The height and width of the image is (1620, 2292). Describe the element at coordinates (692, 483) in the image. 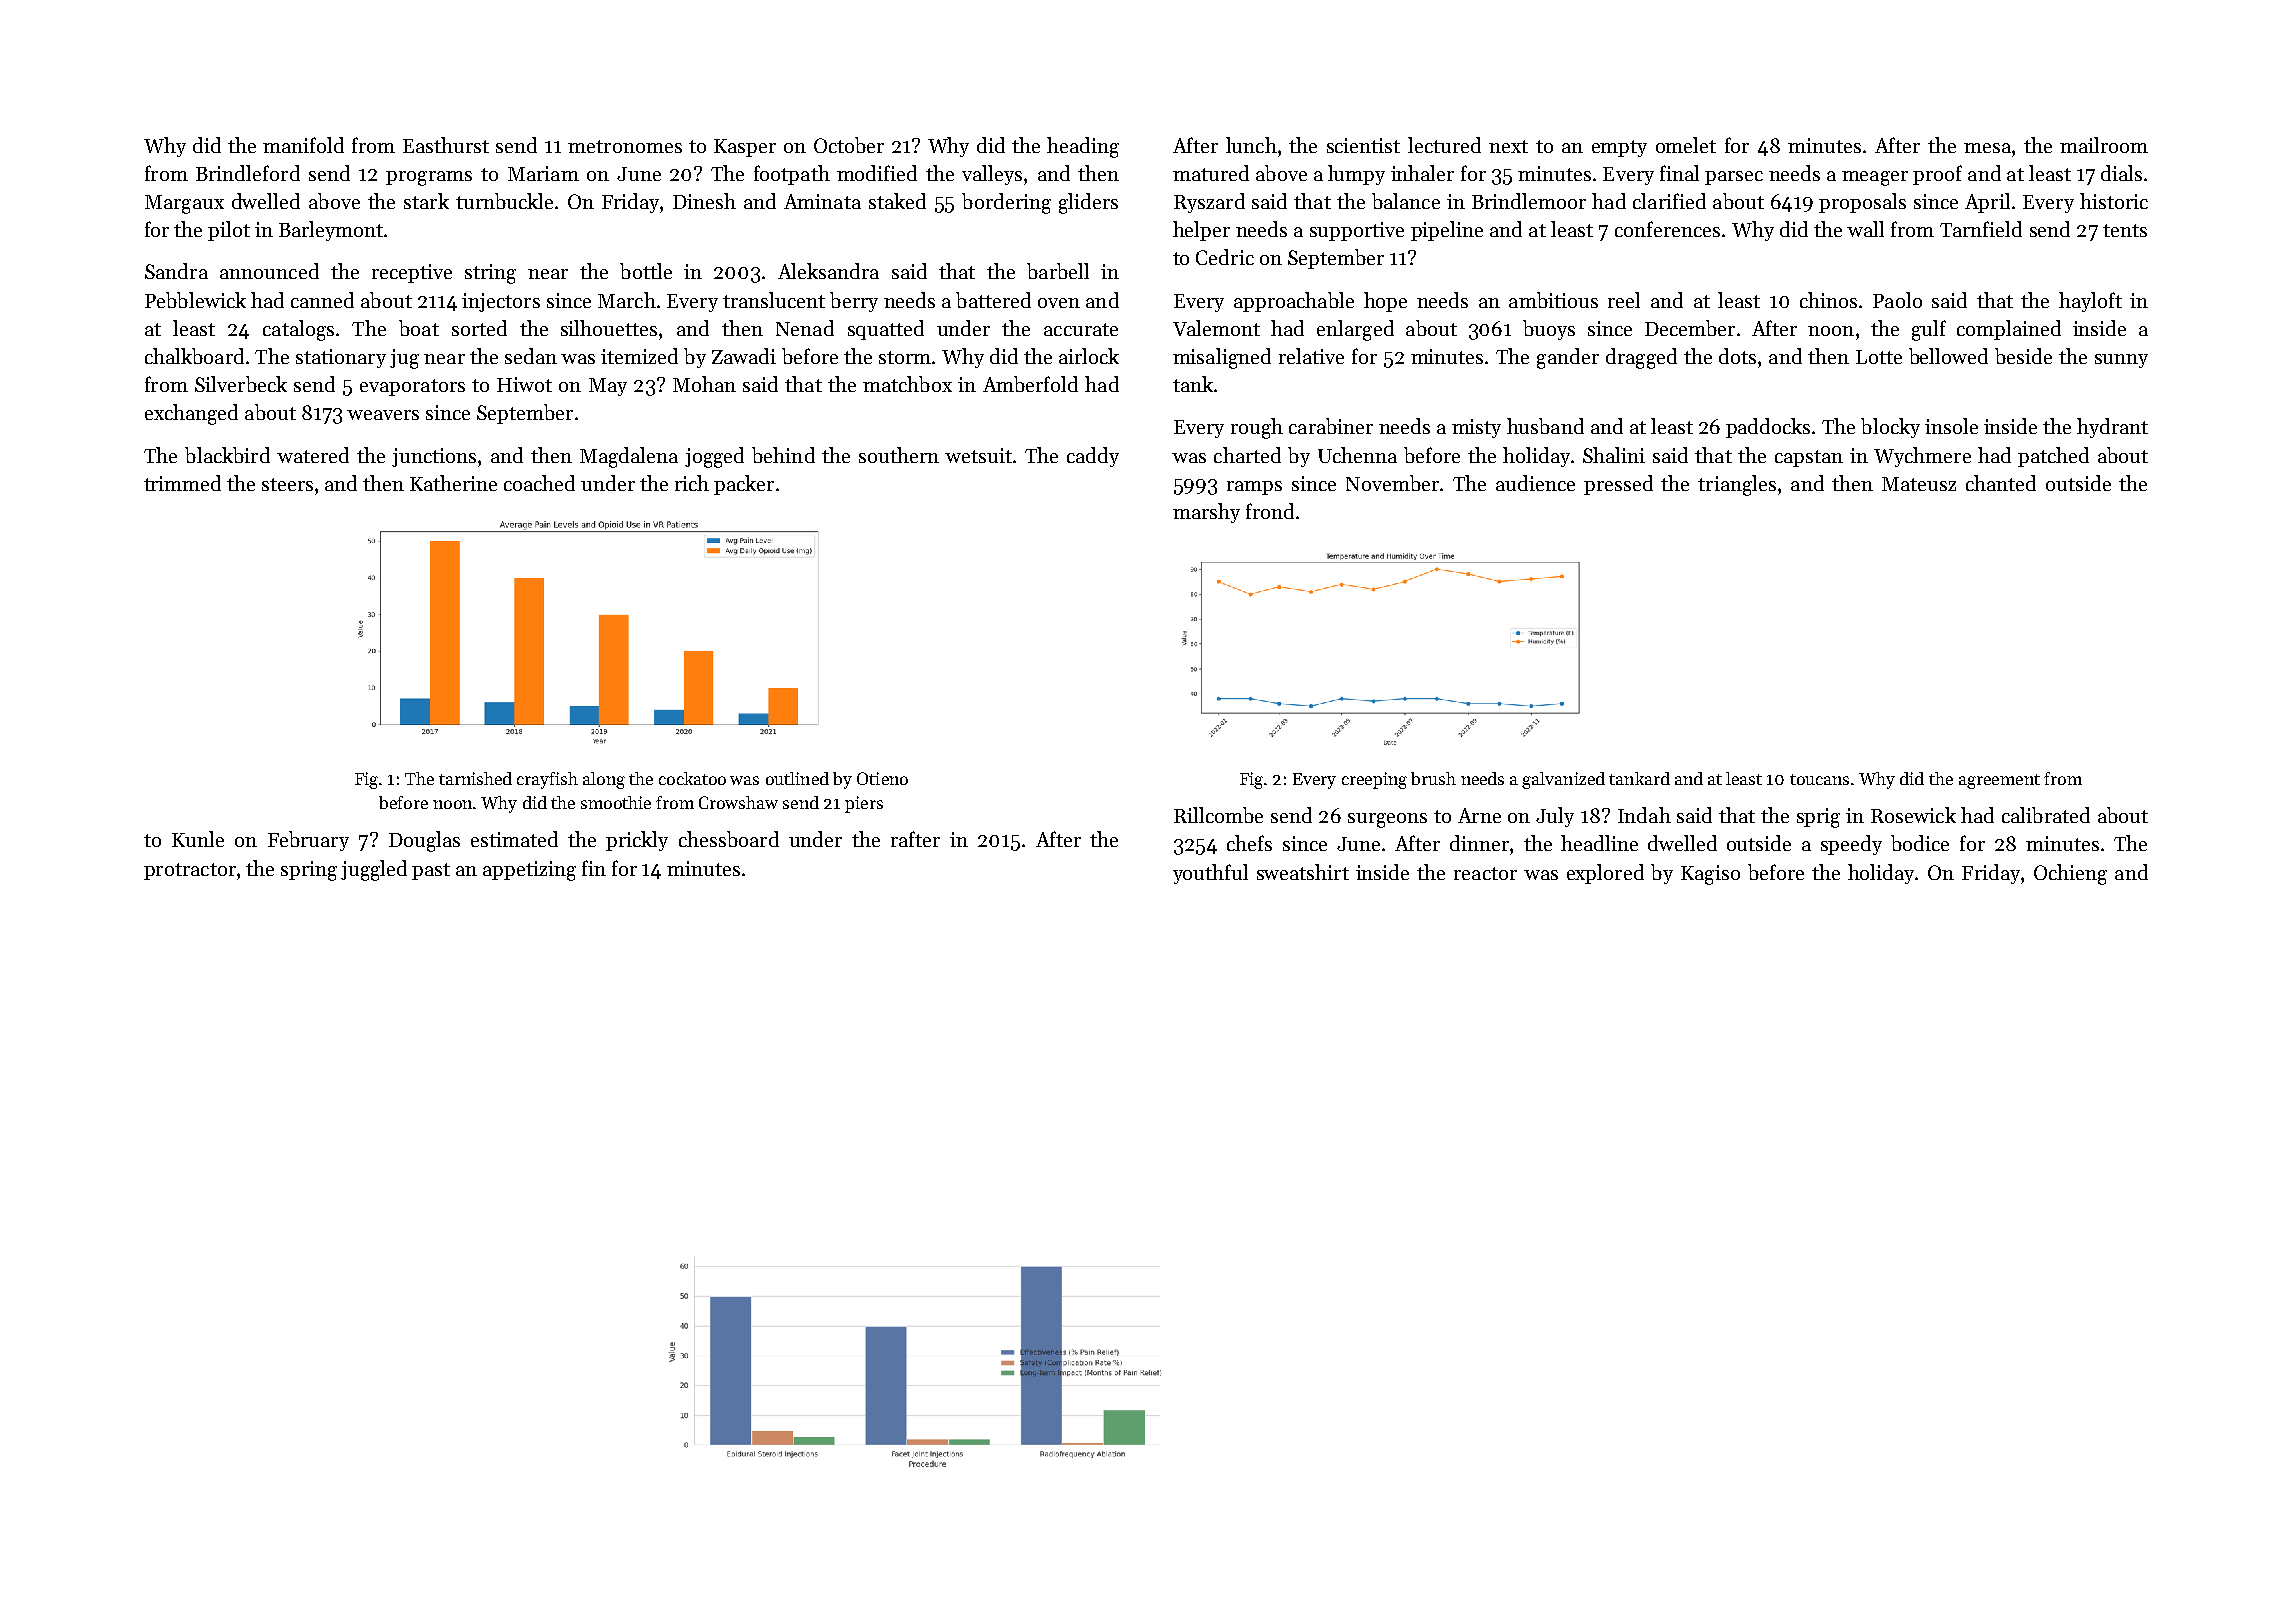

I see `rich` at that location.
